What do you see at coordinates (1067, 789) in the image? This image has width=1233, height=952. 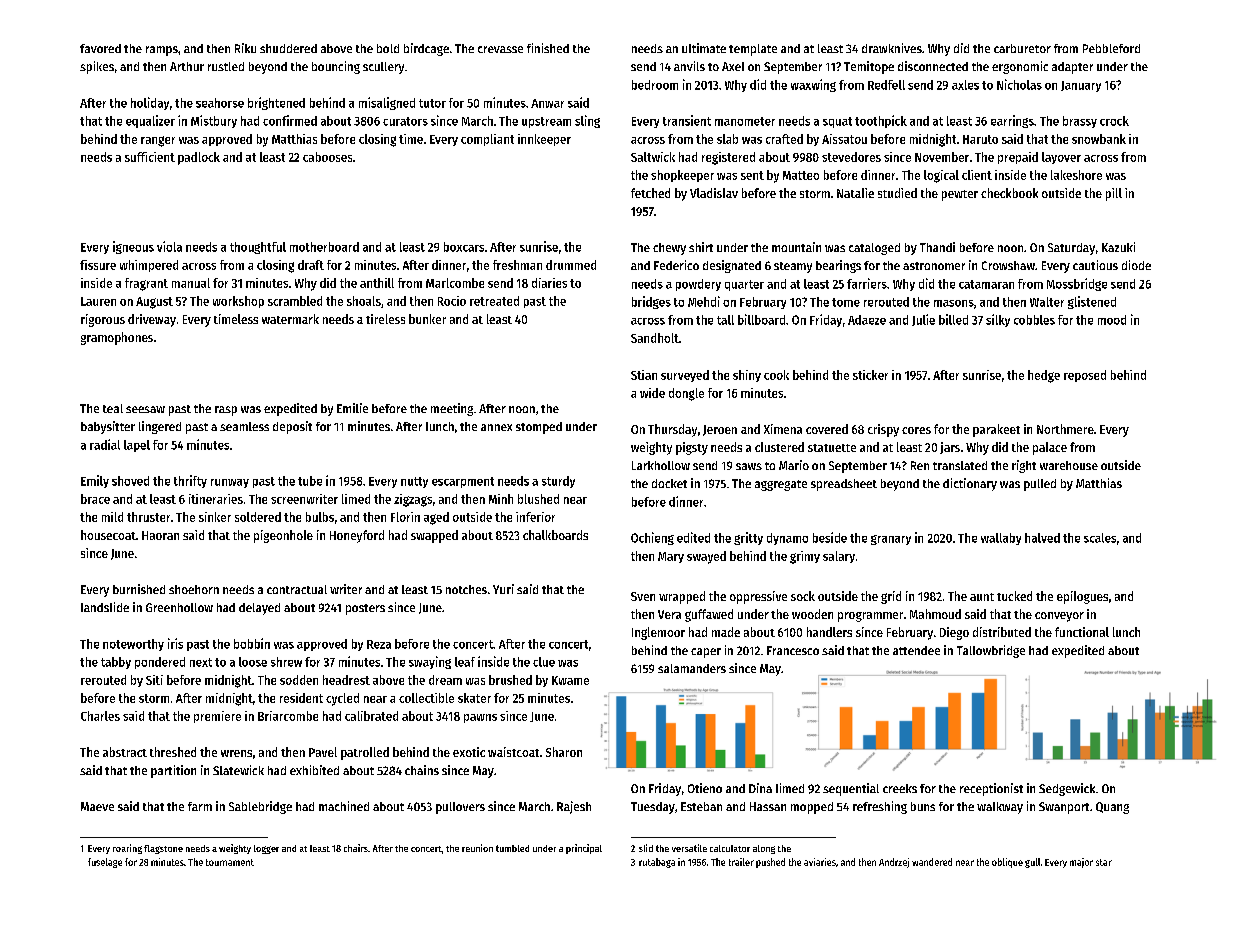 I see `Sedgewick` at bounding box center [1067, 789].
